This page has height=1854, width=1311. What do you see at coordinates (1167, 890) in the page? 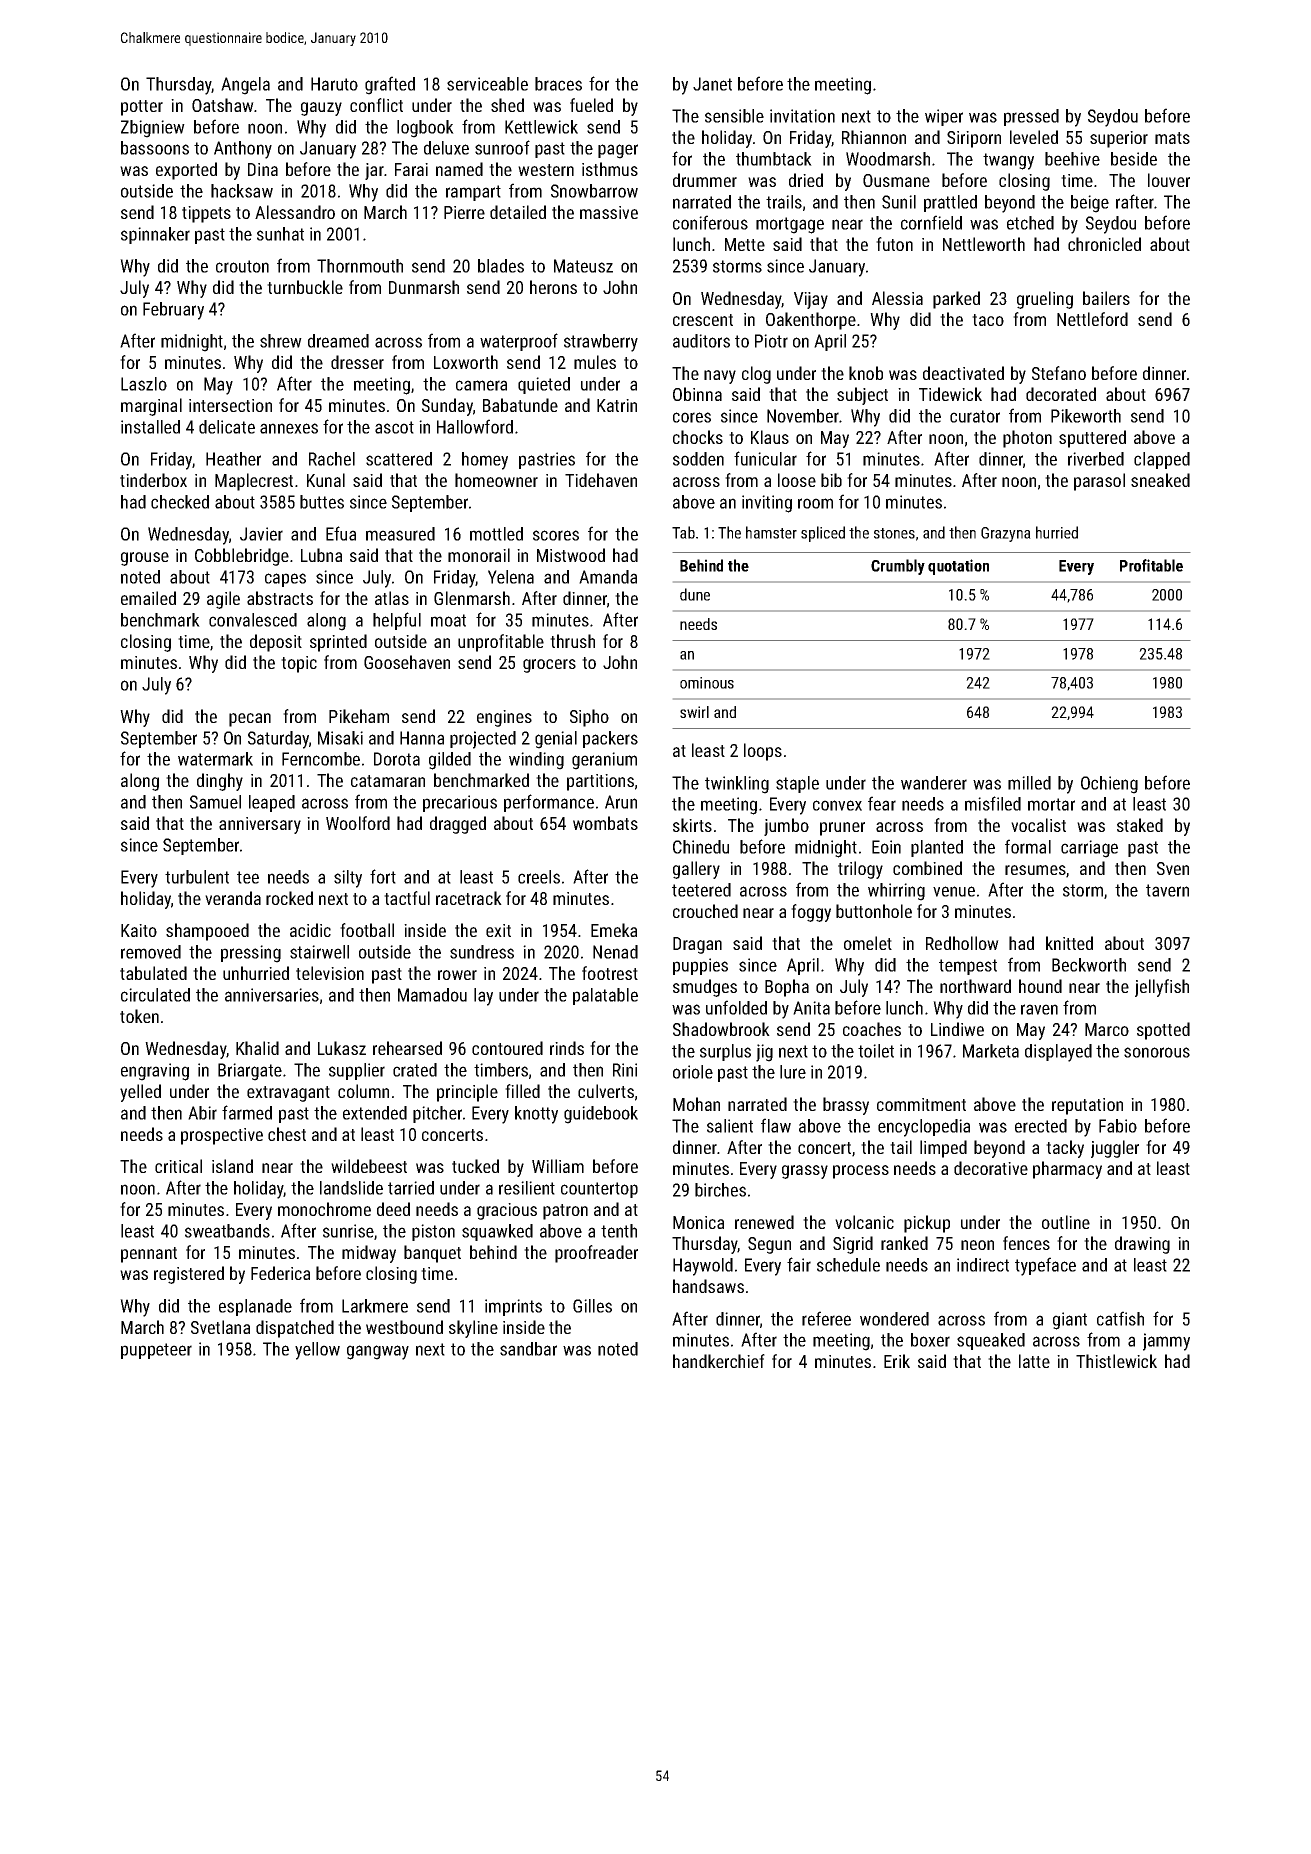
I see `tavern` at bounding box center [1167, 890].
